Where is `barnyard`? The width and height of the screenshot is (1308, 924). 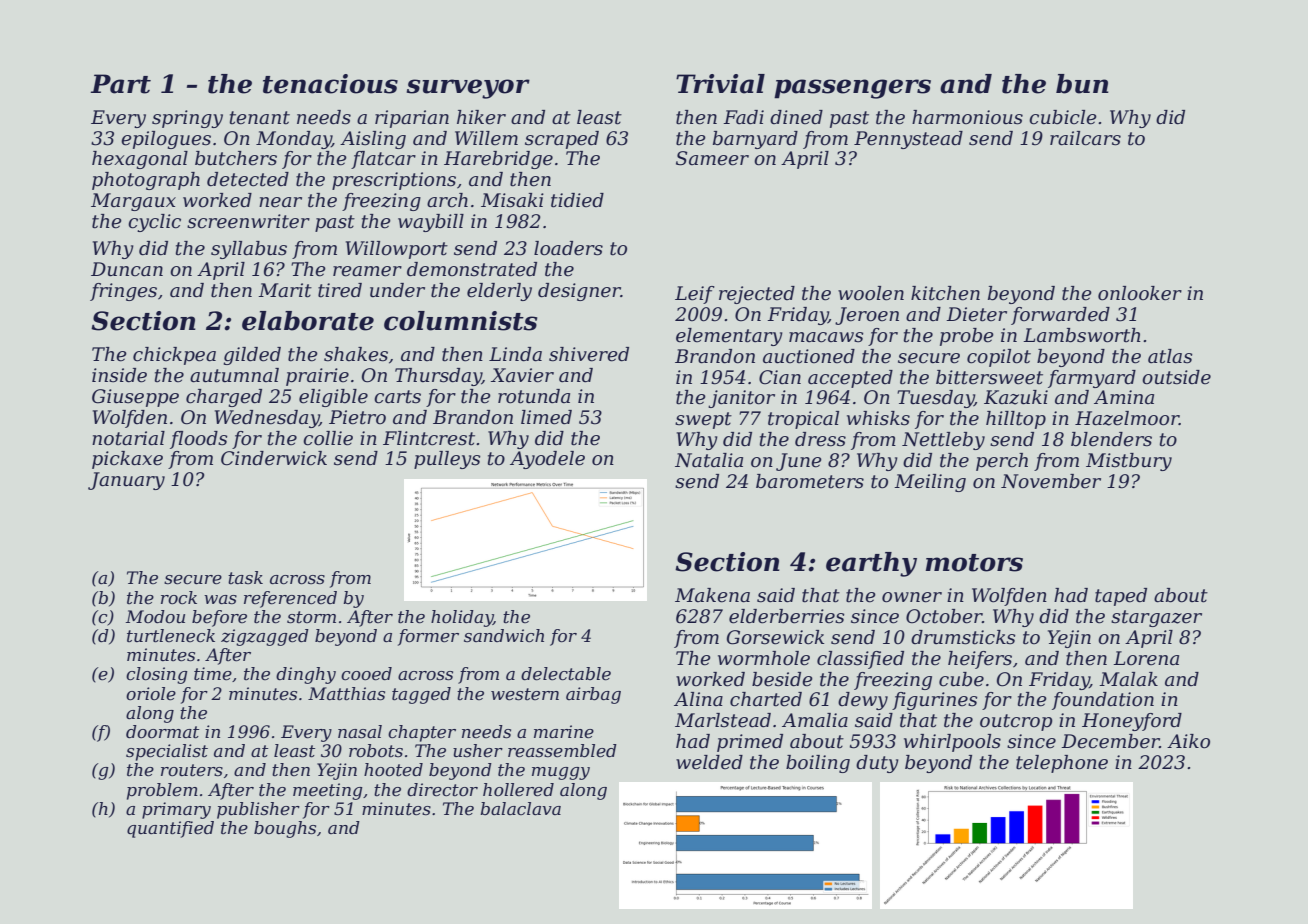 barnyard is located at coordinates (755, 140).
